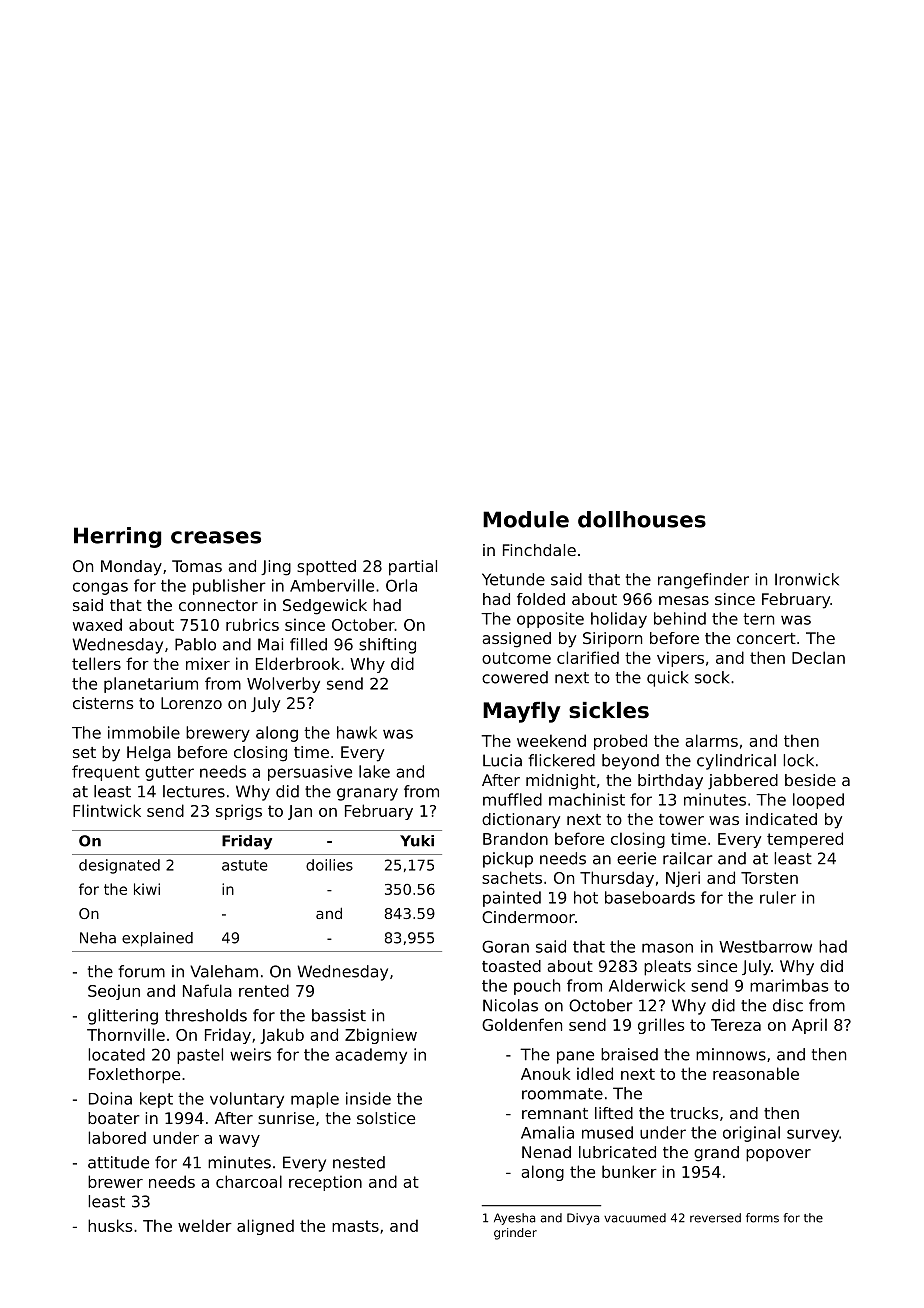  Describe the element at coordinates (715, 1218) in the screenshot. I see `reversed` at that location.
